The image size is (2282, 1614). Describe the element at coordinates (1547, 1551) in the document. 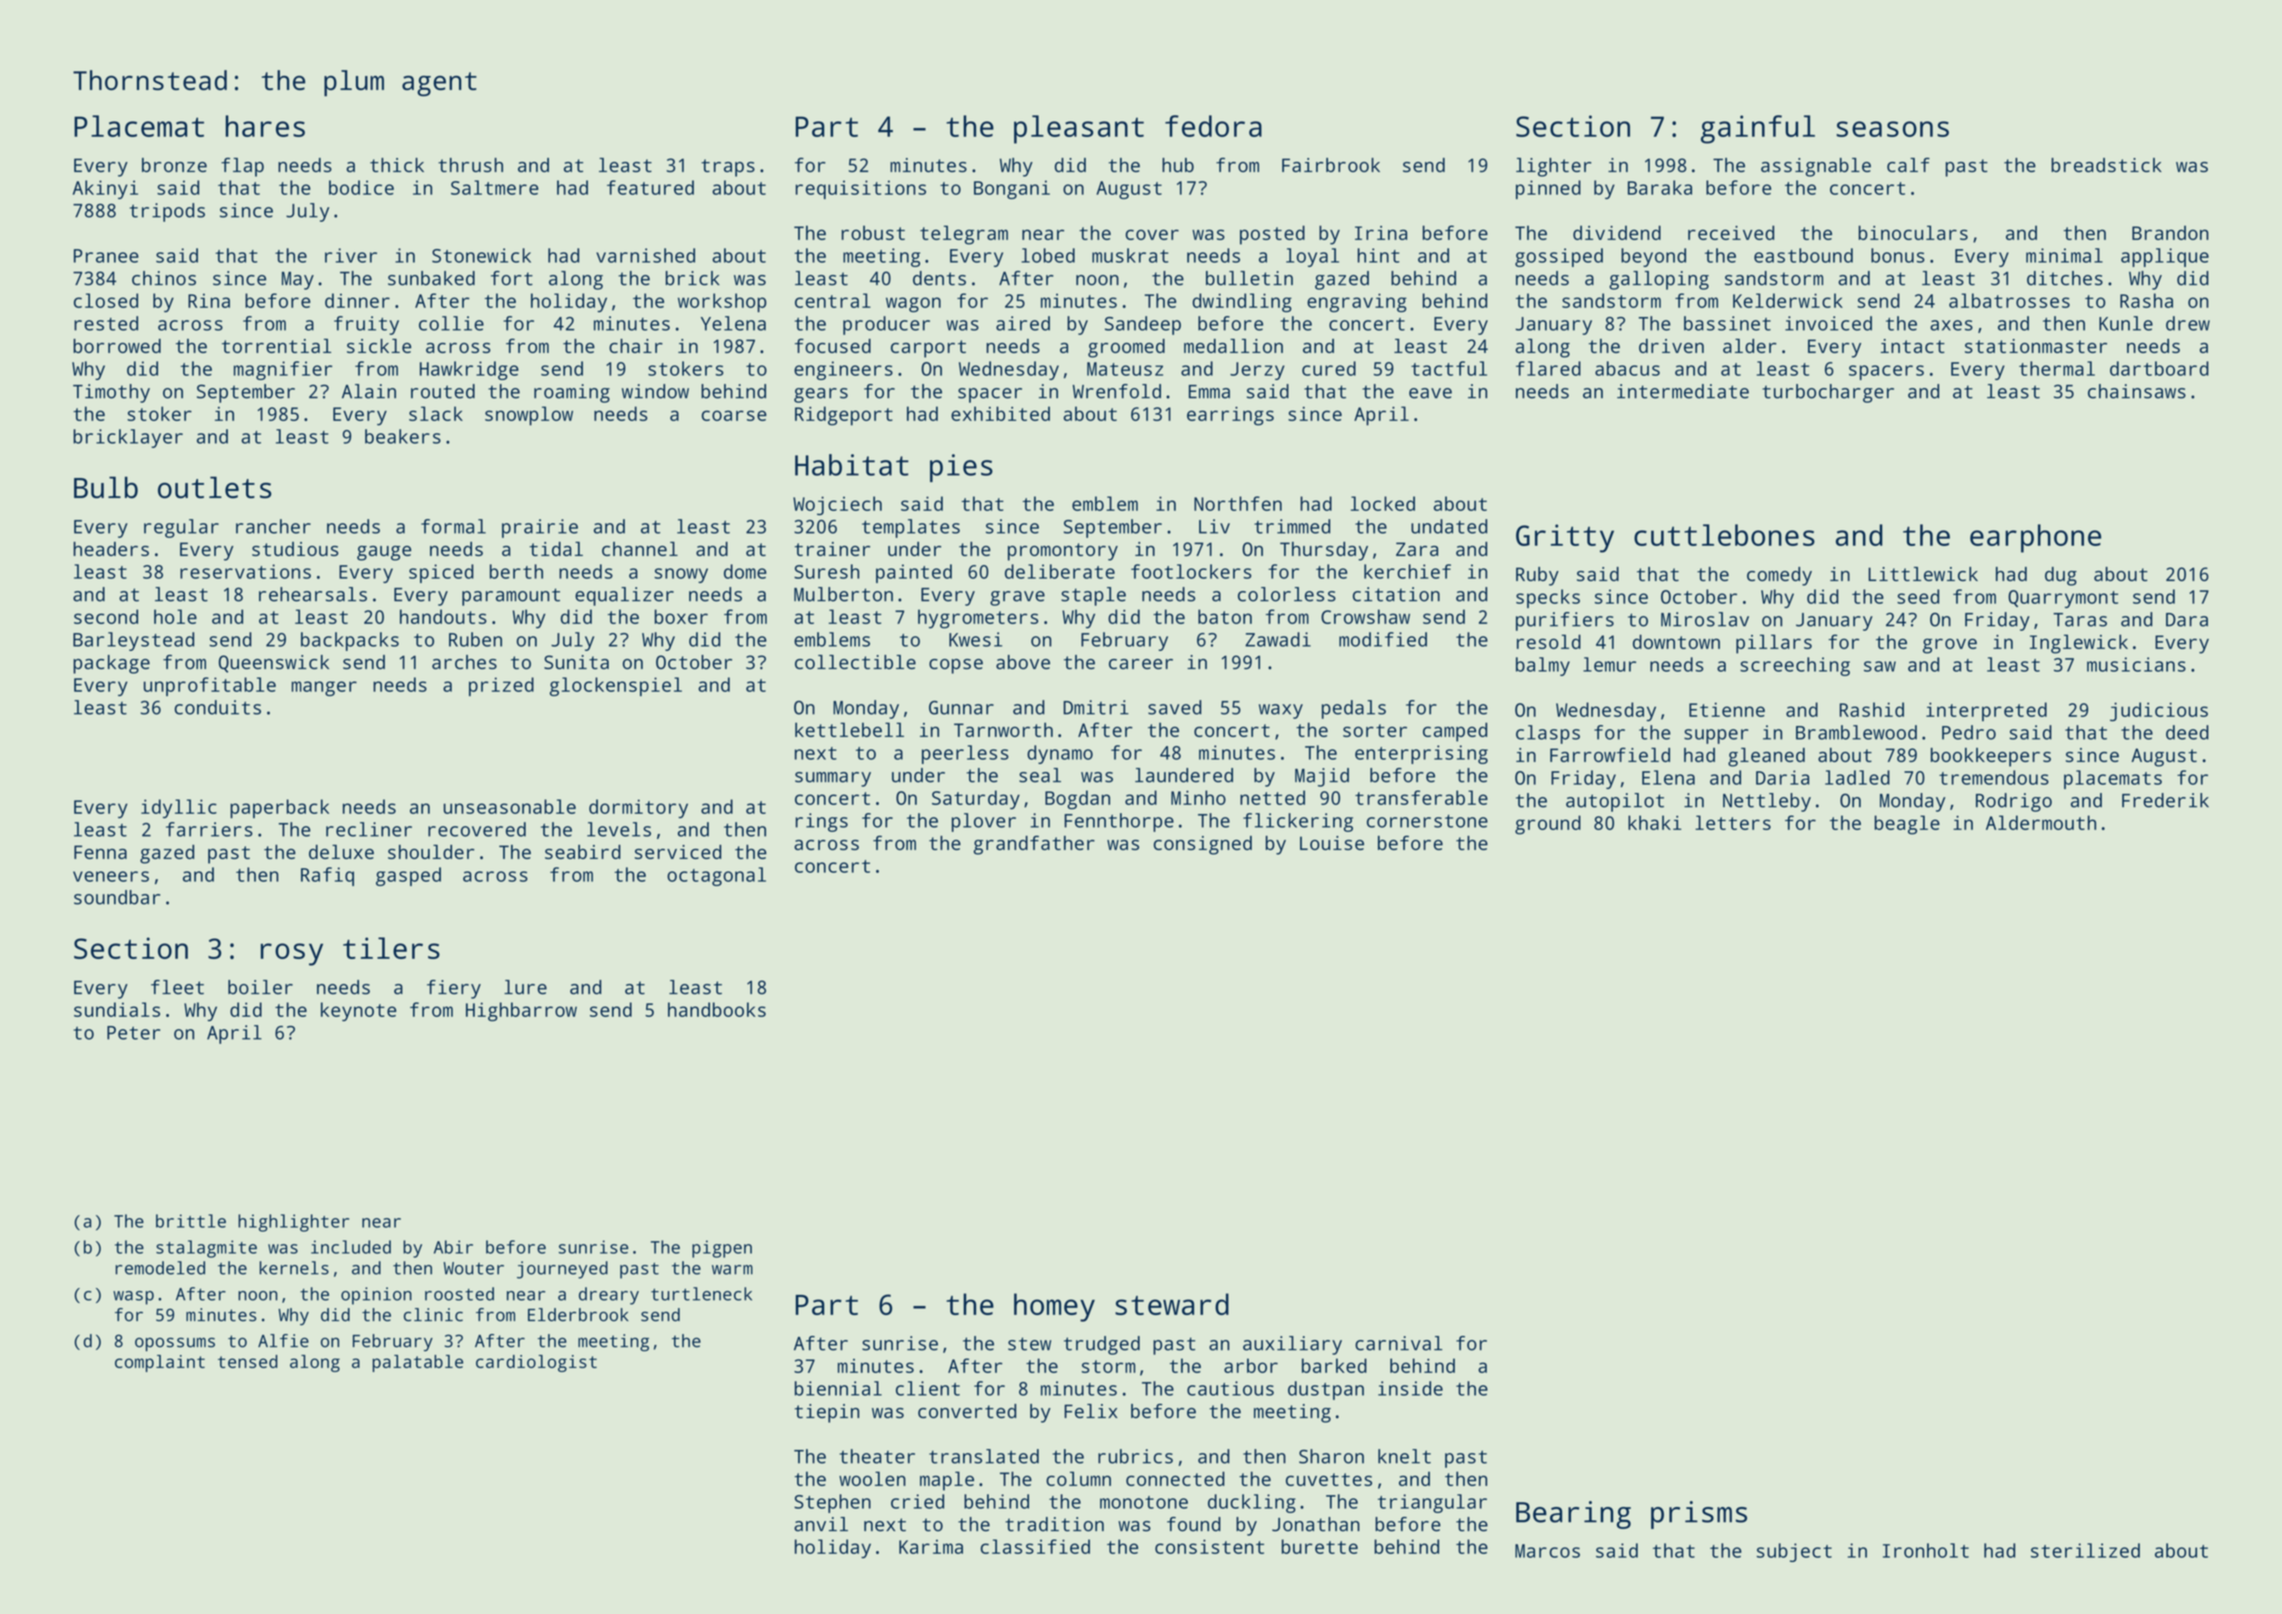

I see `Marcos` at that location.
